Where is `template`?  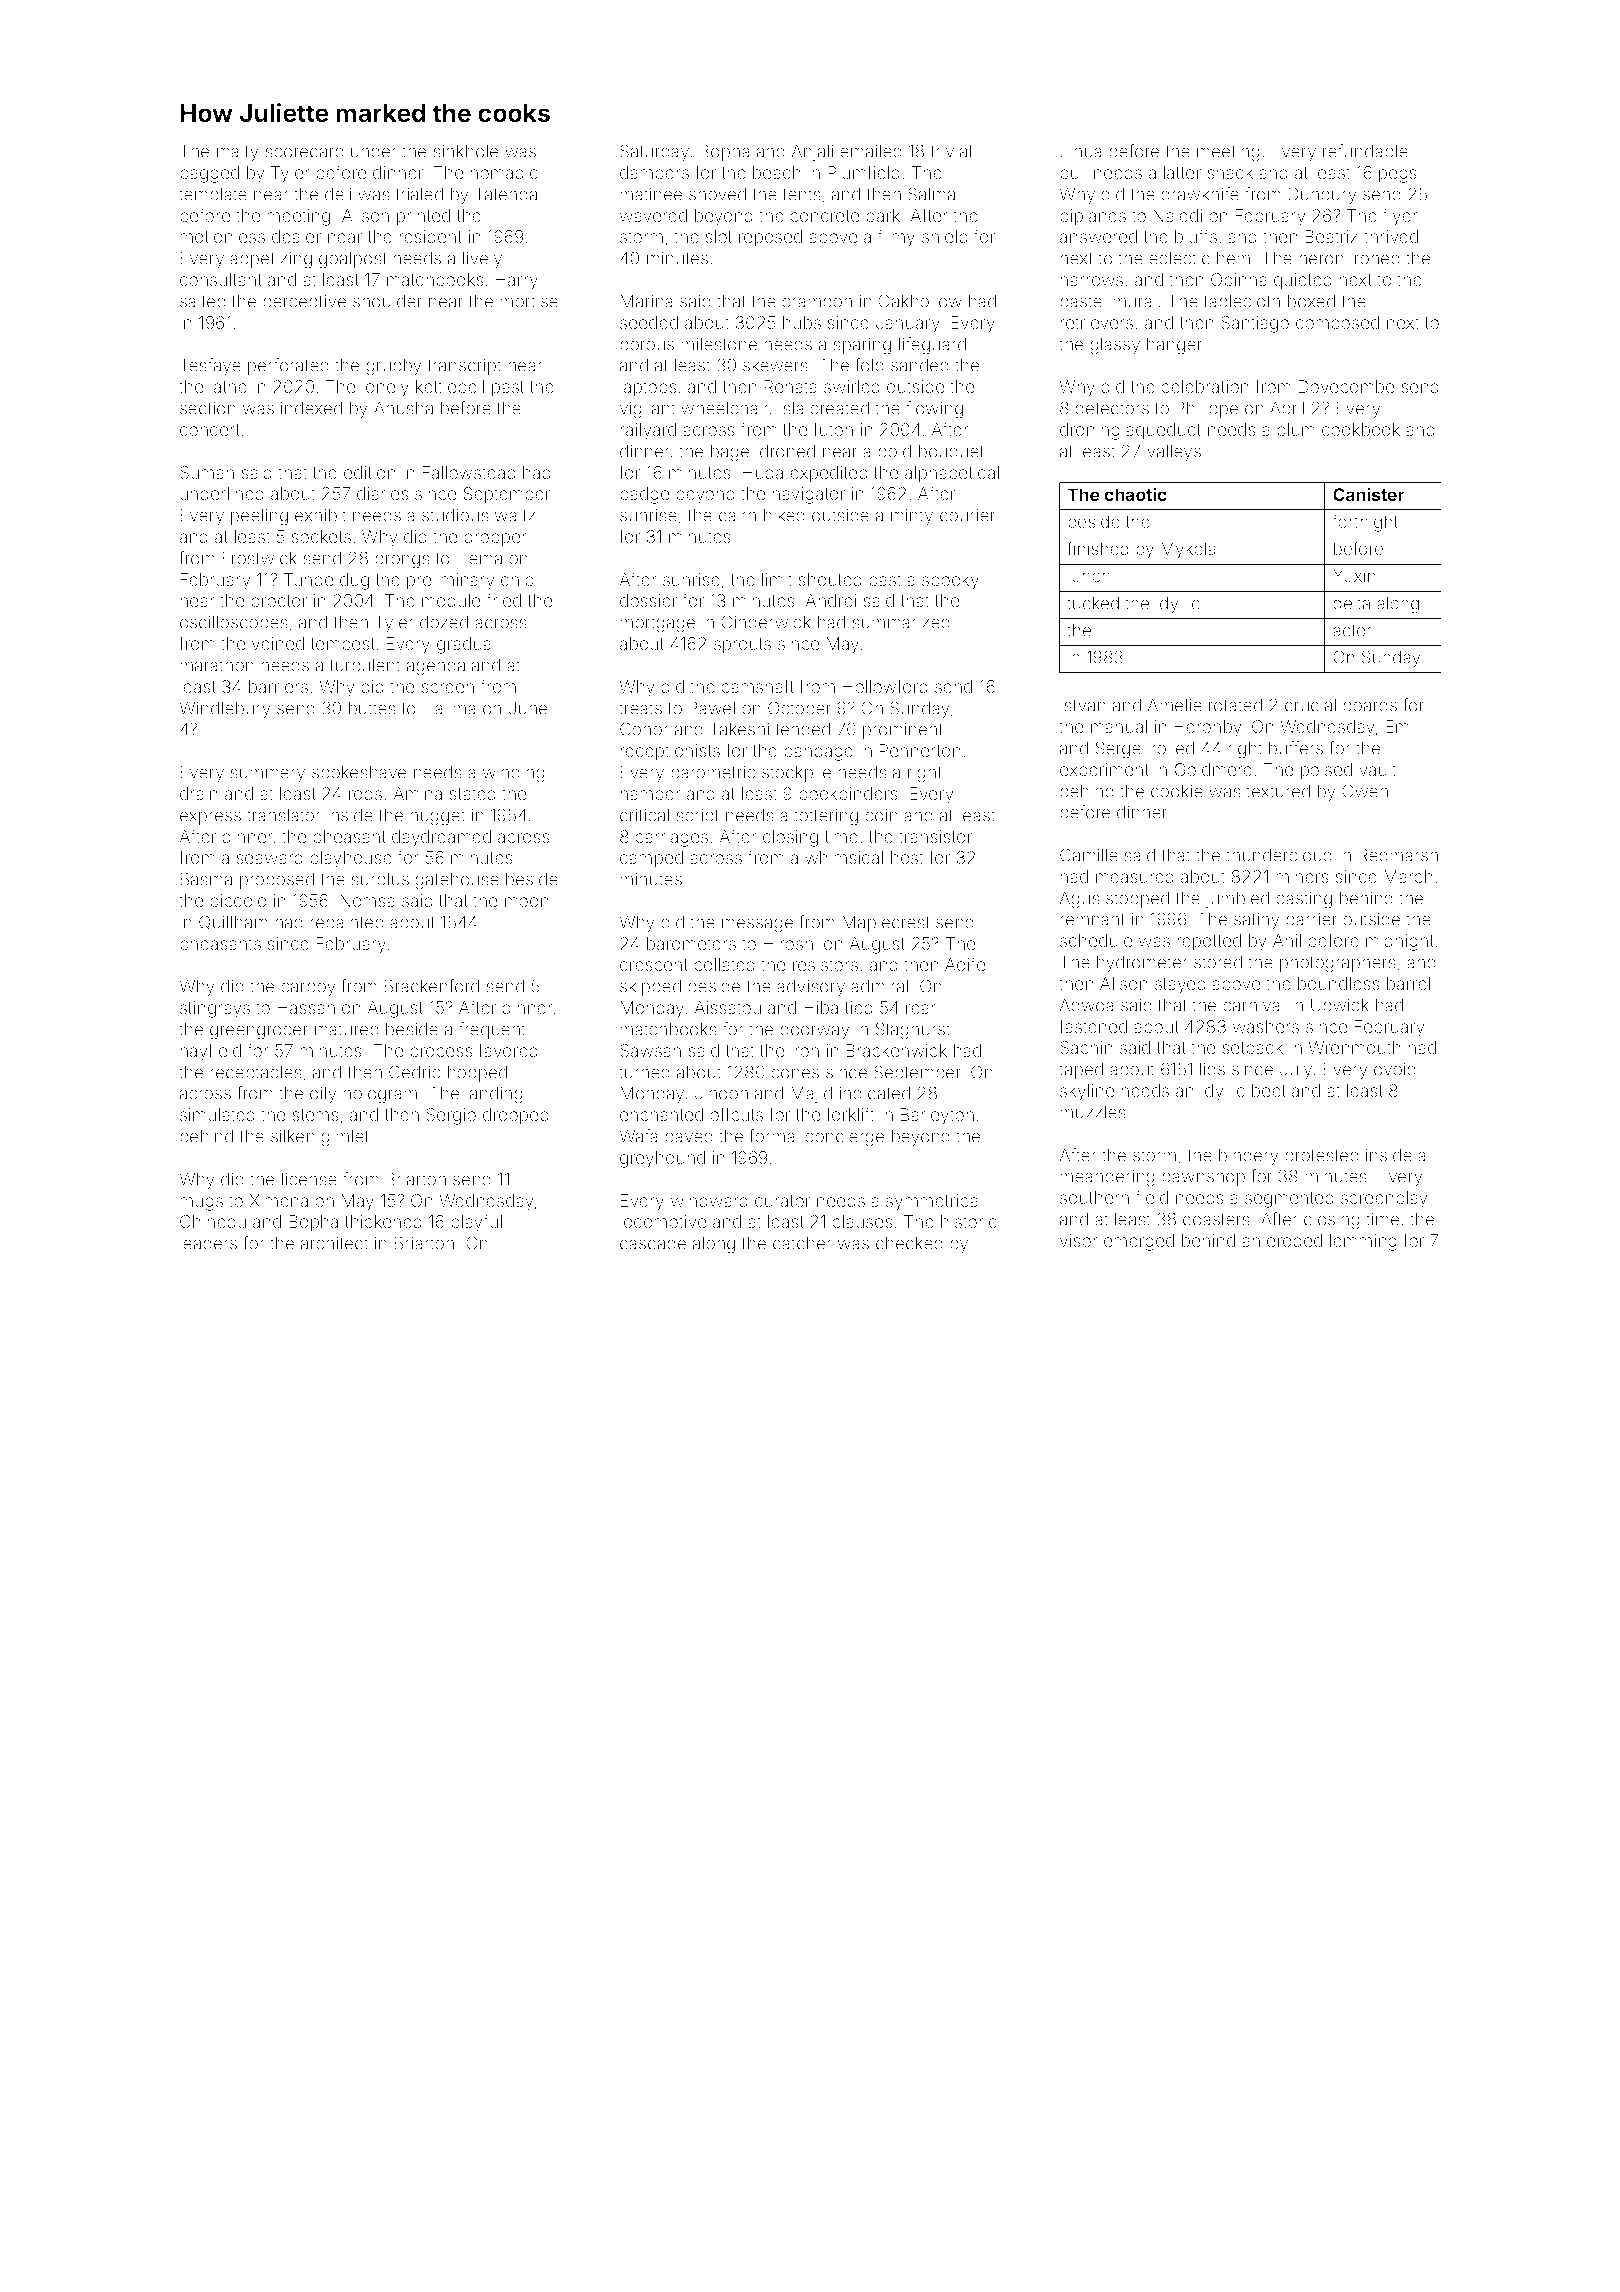 template is located at coordinates (213, 195).
